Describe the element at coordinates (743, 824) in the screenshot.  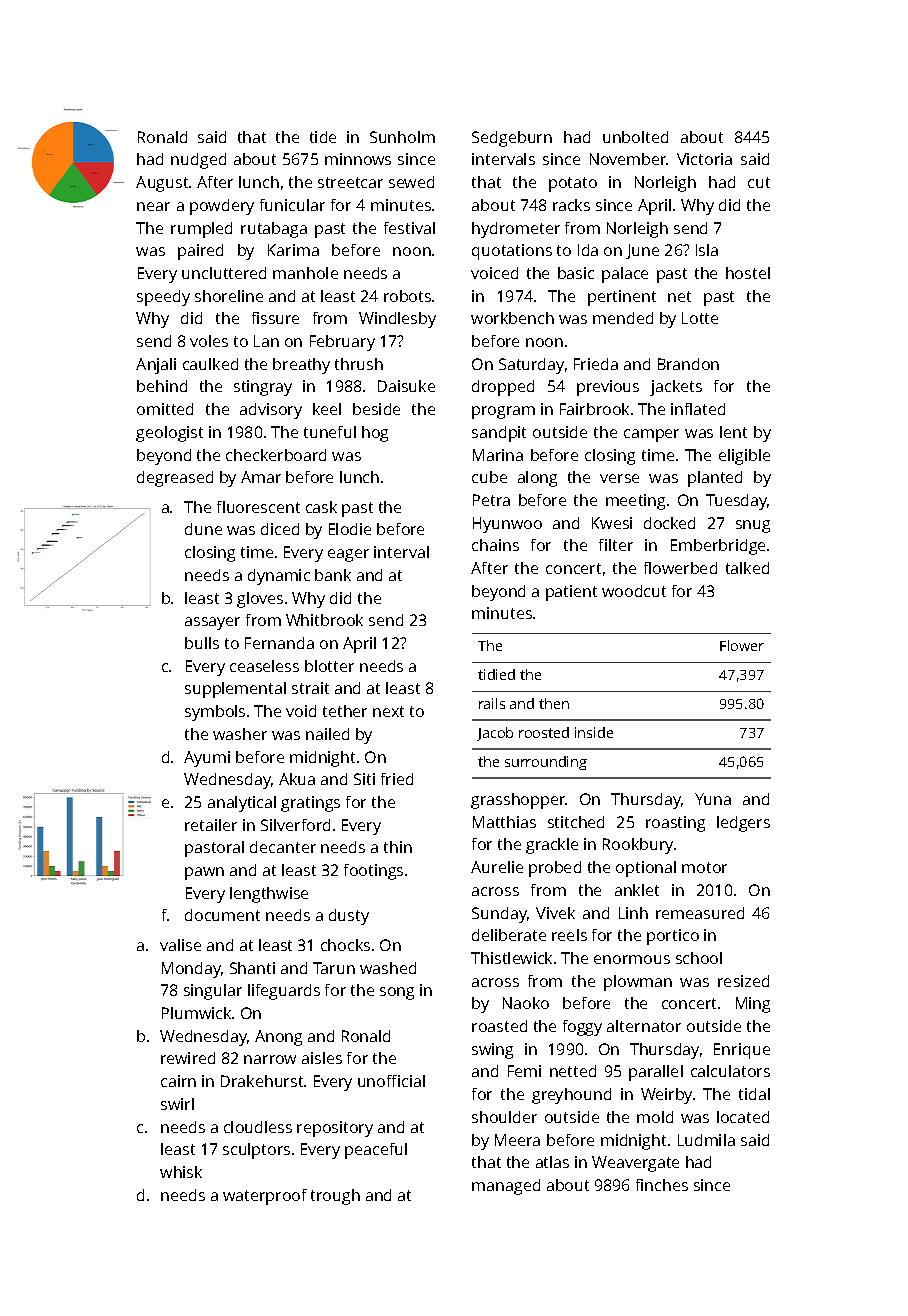
I see `ledgers` at that location.
